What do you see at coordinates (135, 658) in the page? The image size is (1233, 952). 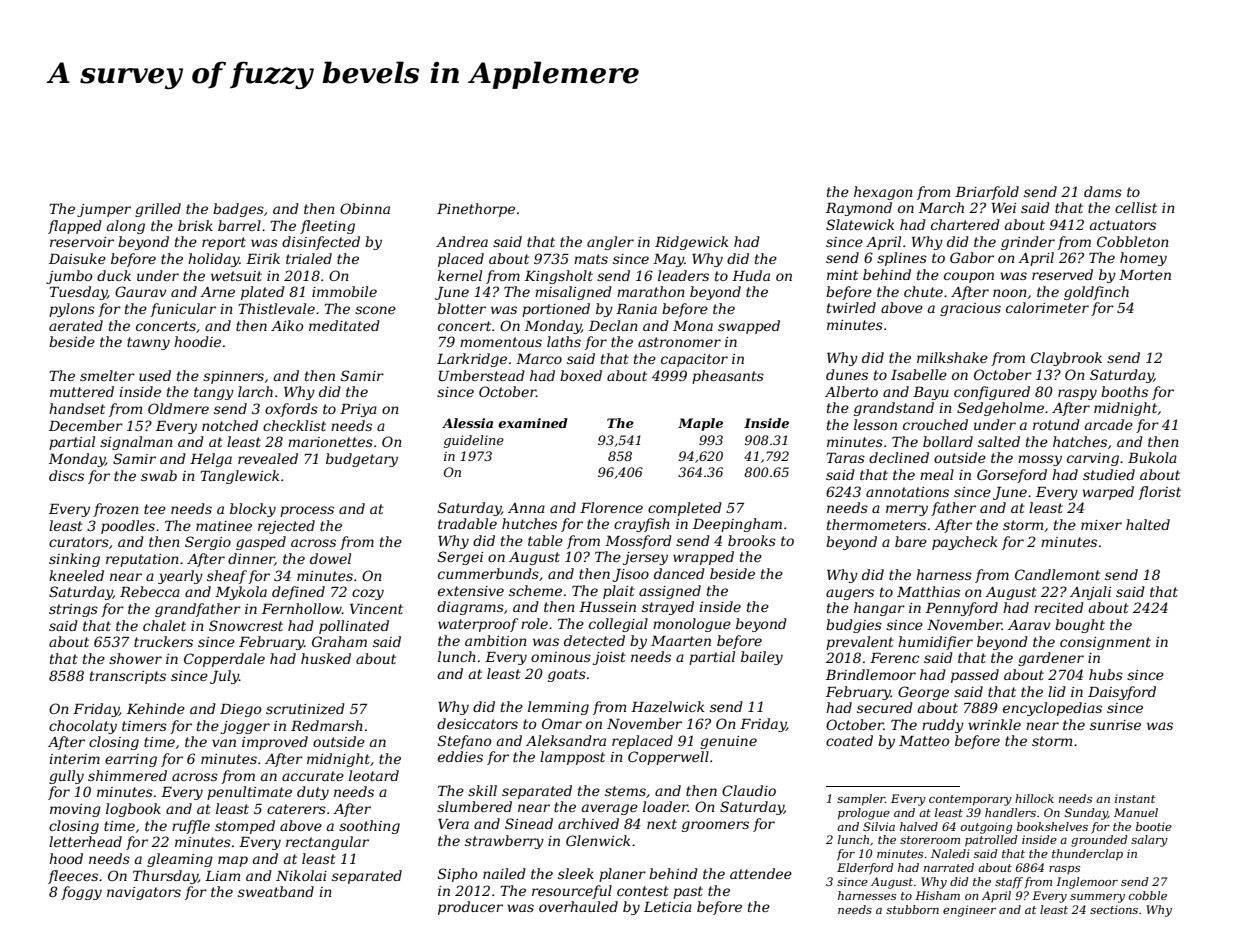 I see `shower` at bounding box center [135, 658].
